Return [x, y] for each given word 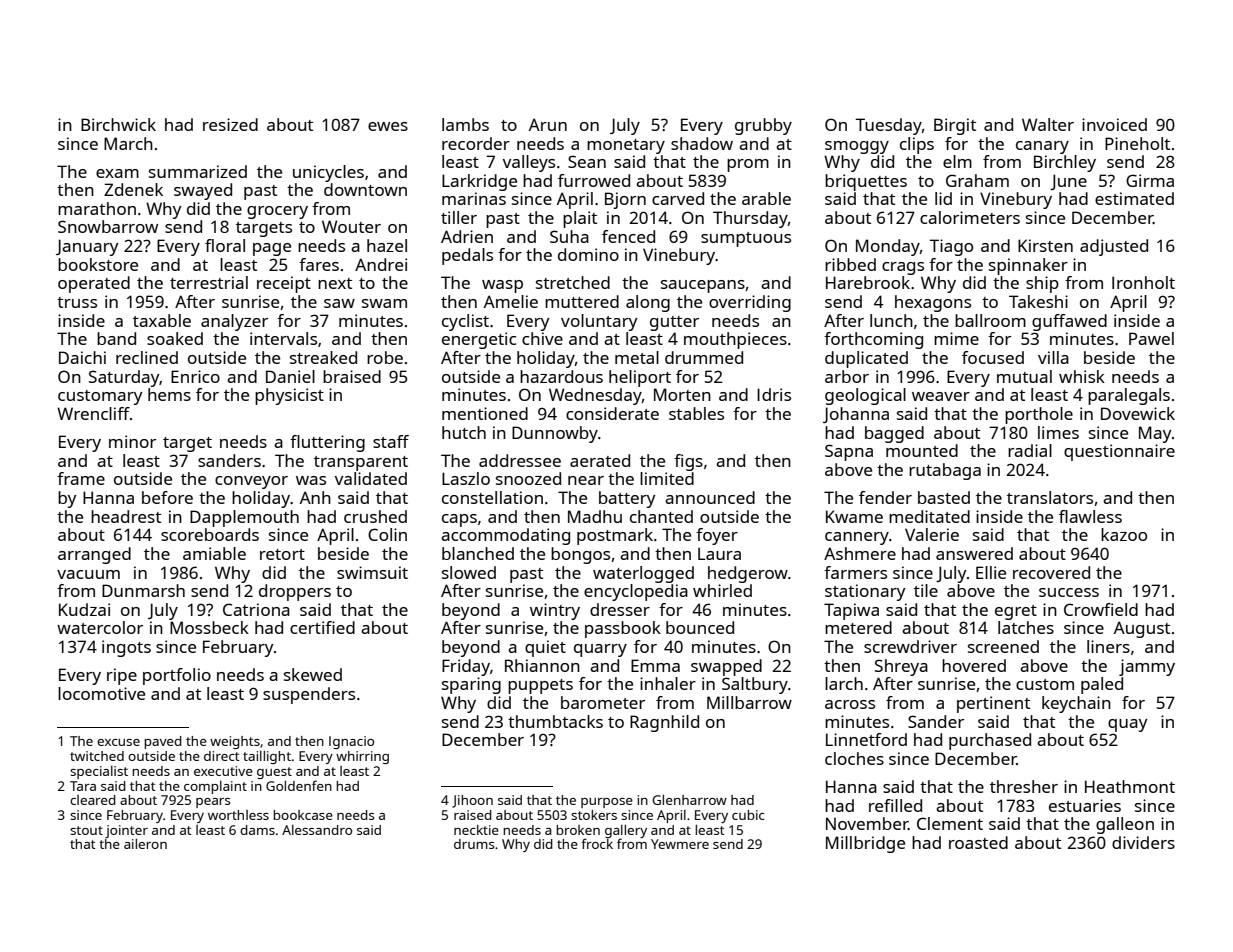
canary [1042, 147]
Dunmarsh [143, 590]
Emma [655, 665]
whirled [722, 590]
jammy [1147, 667]
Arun [548, 124]
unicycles [328, 173]
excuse [118, 742]
